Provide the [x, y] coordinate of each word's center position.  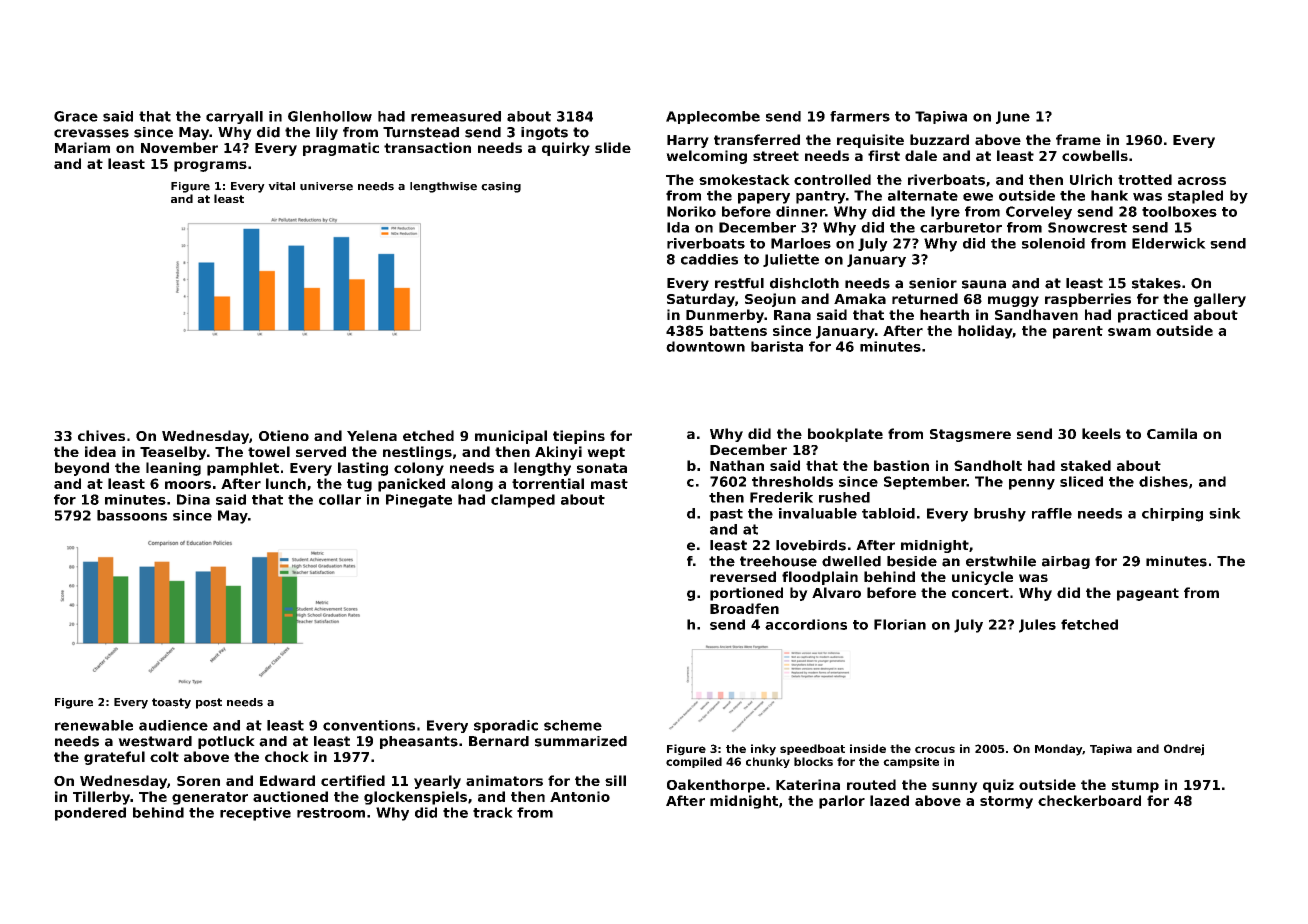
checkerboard [1089, 800]
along [472, 485]
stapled [1195, 197]
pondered [90, 814]
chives [101, 435]
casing [501, 187]
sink [1225, 513]
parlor [842, 802]
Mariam [82, 147]
